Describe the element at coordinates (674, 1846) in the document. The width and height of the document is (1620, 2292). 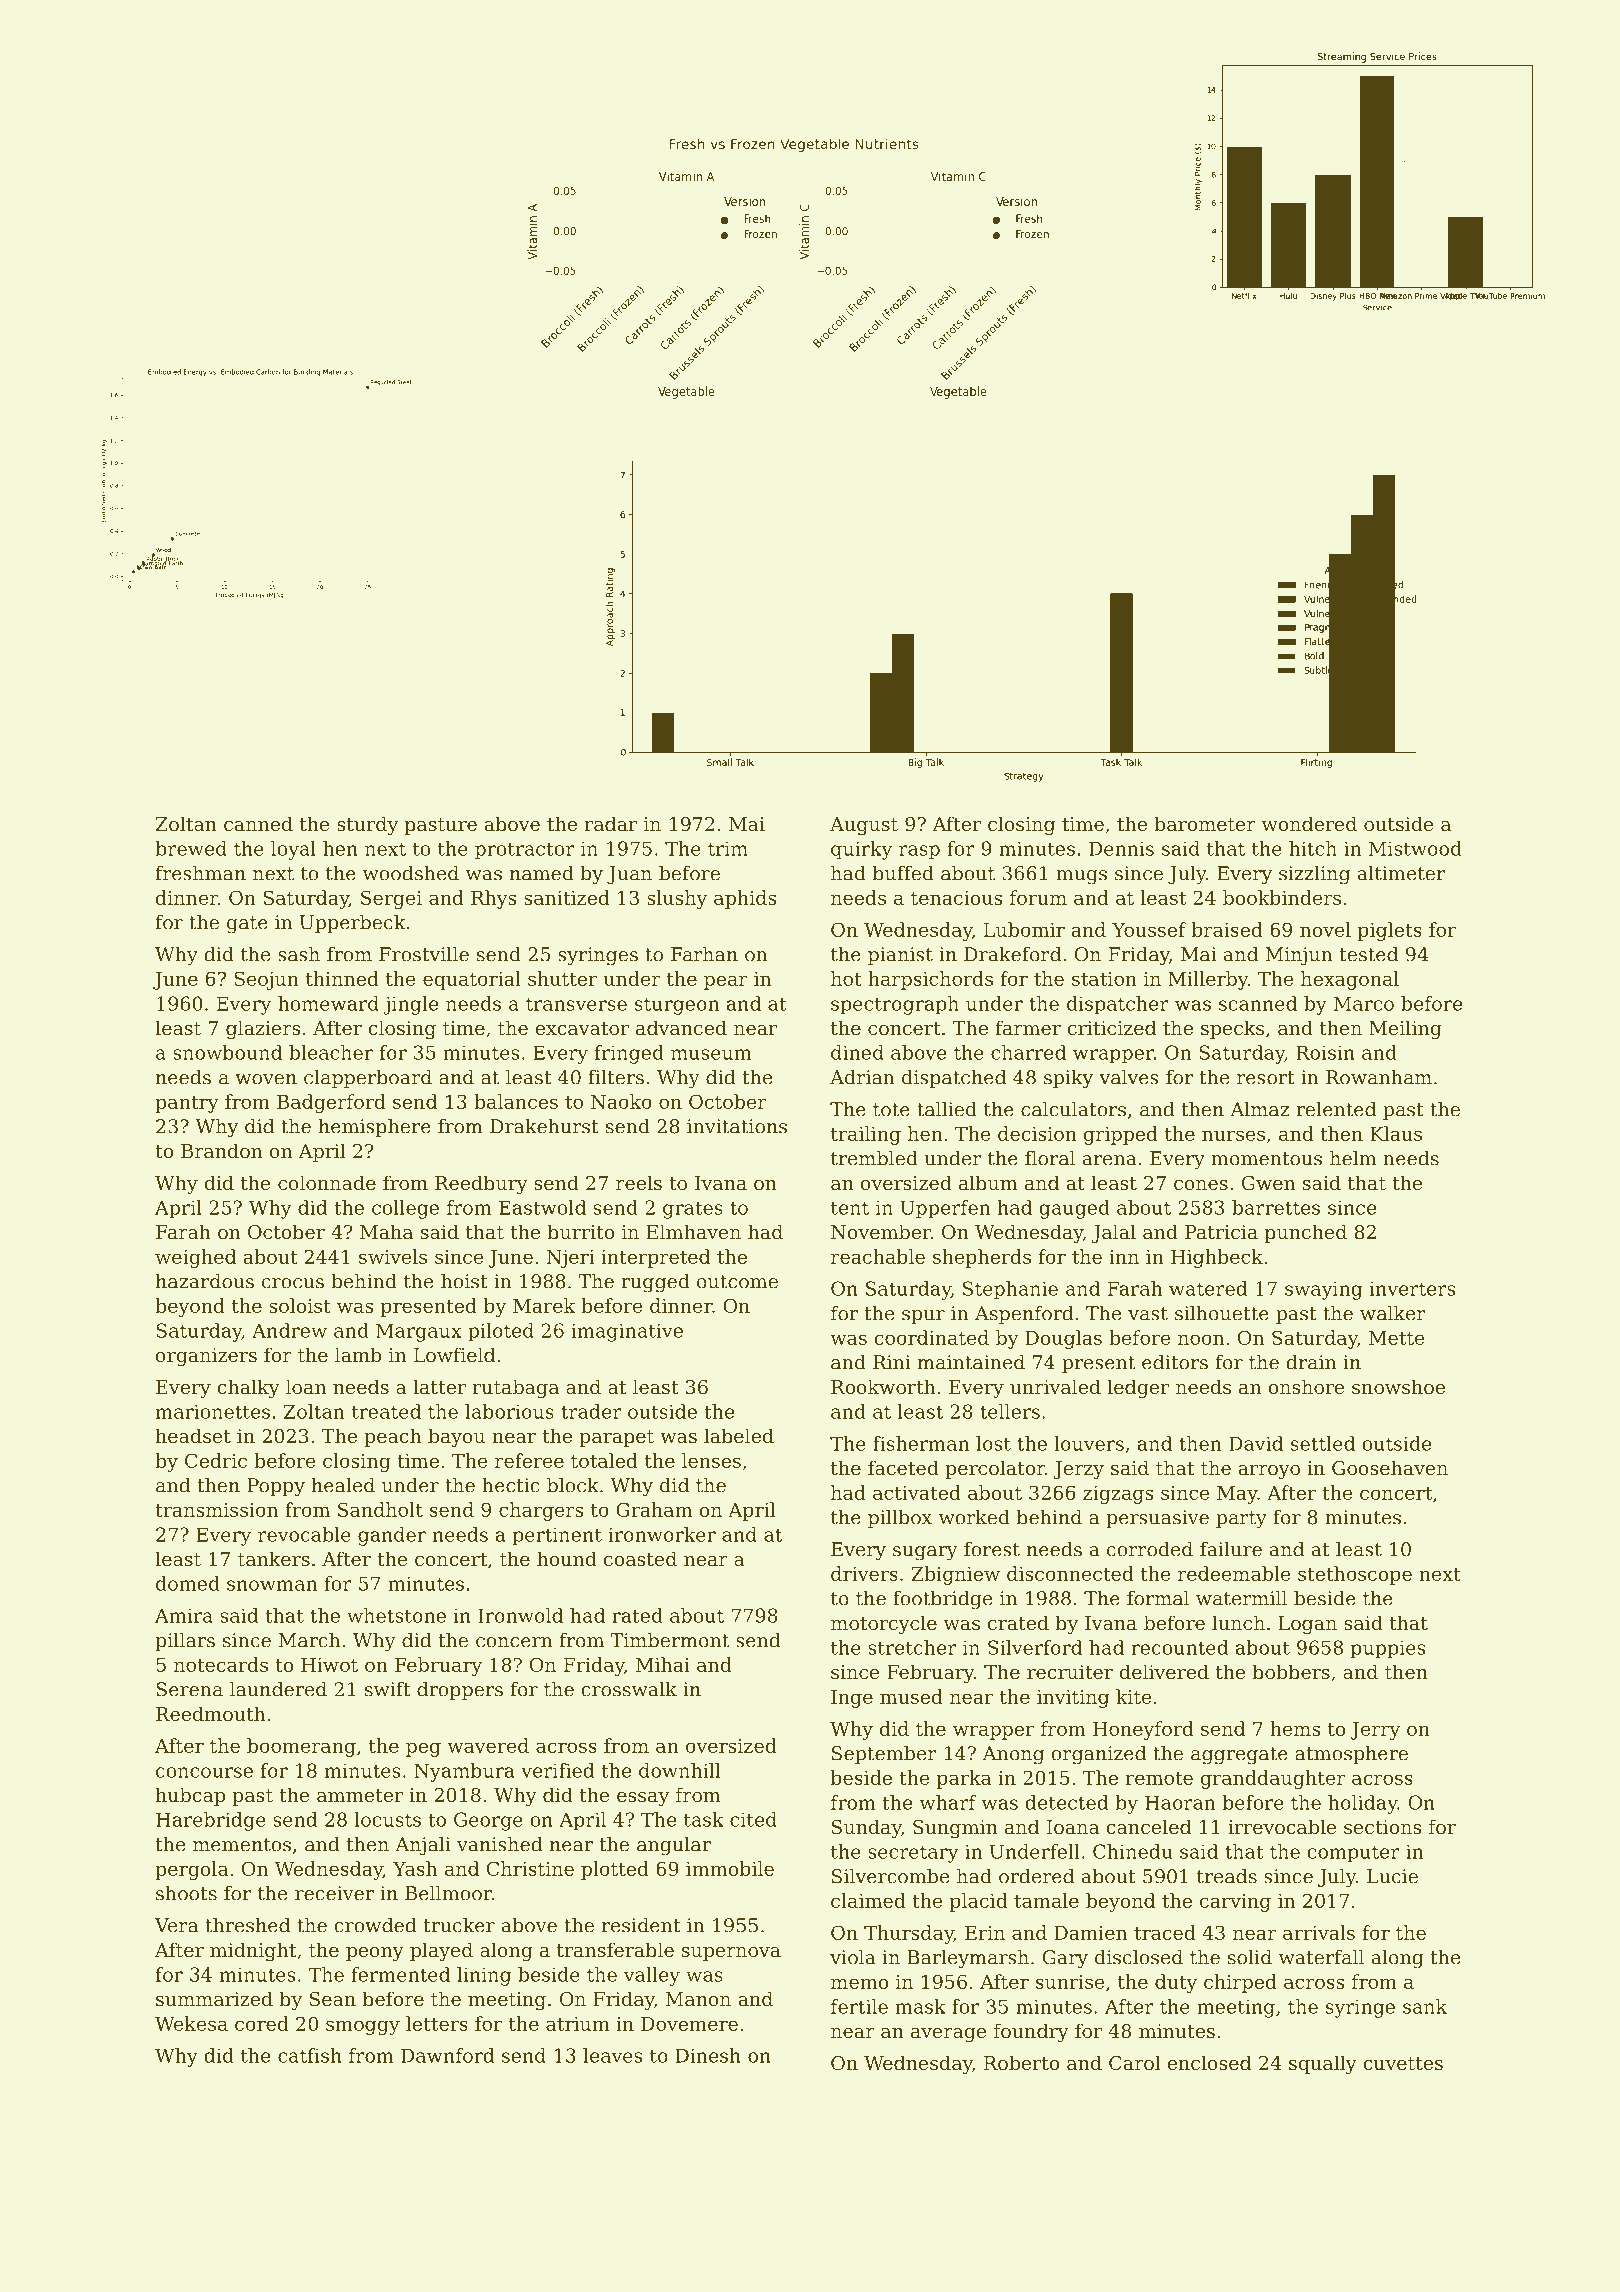
I see `angular` at that location.
